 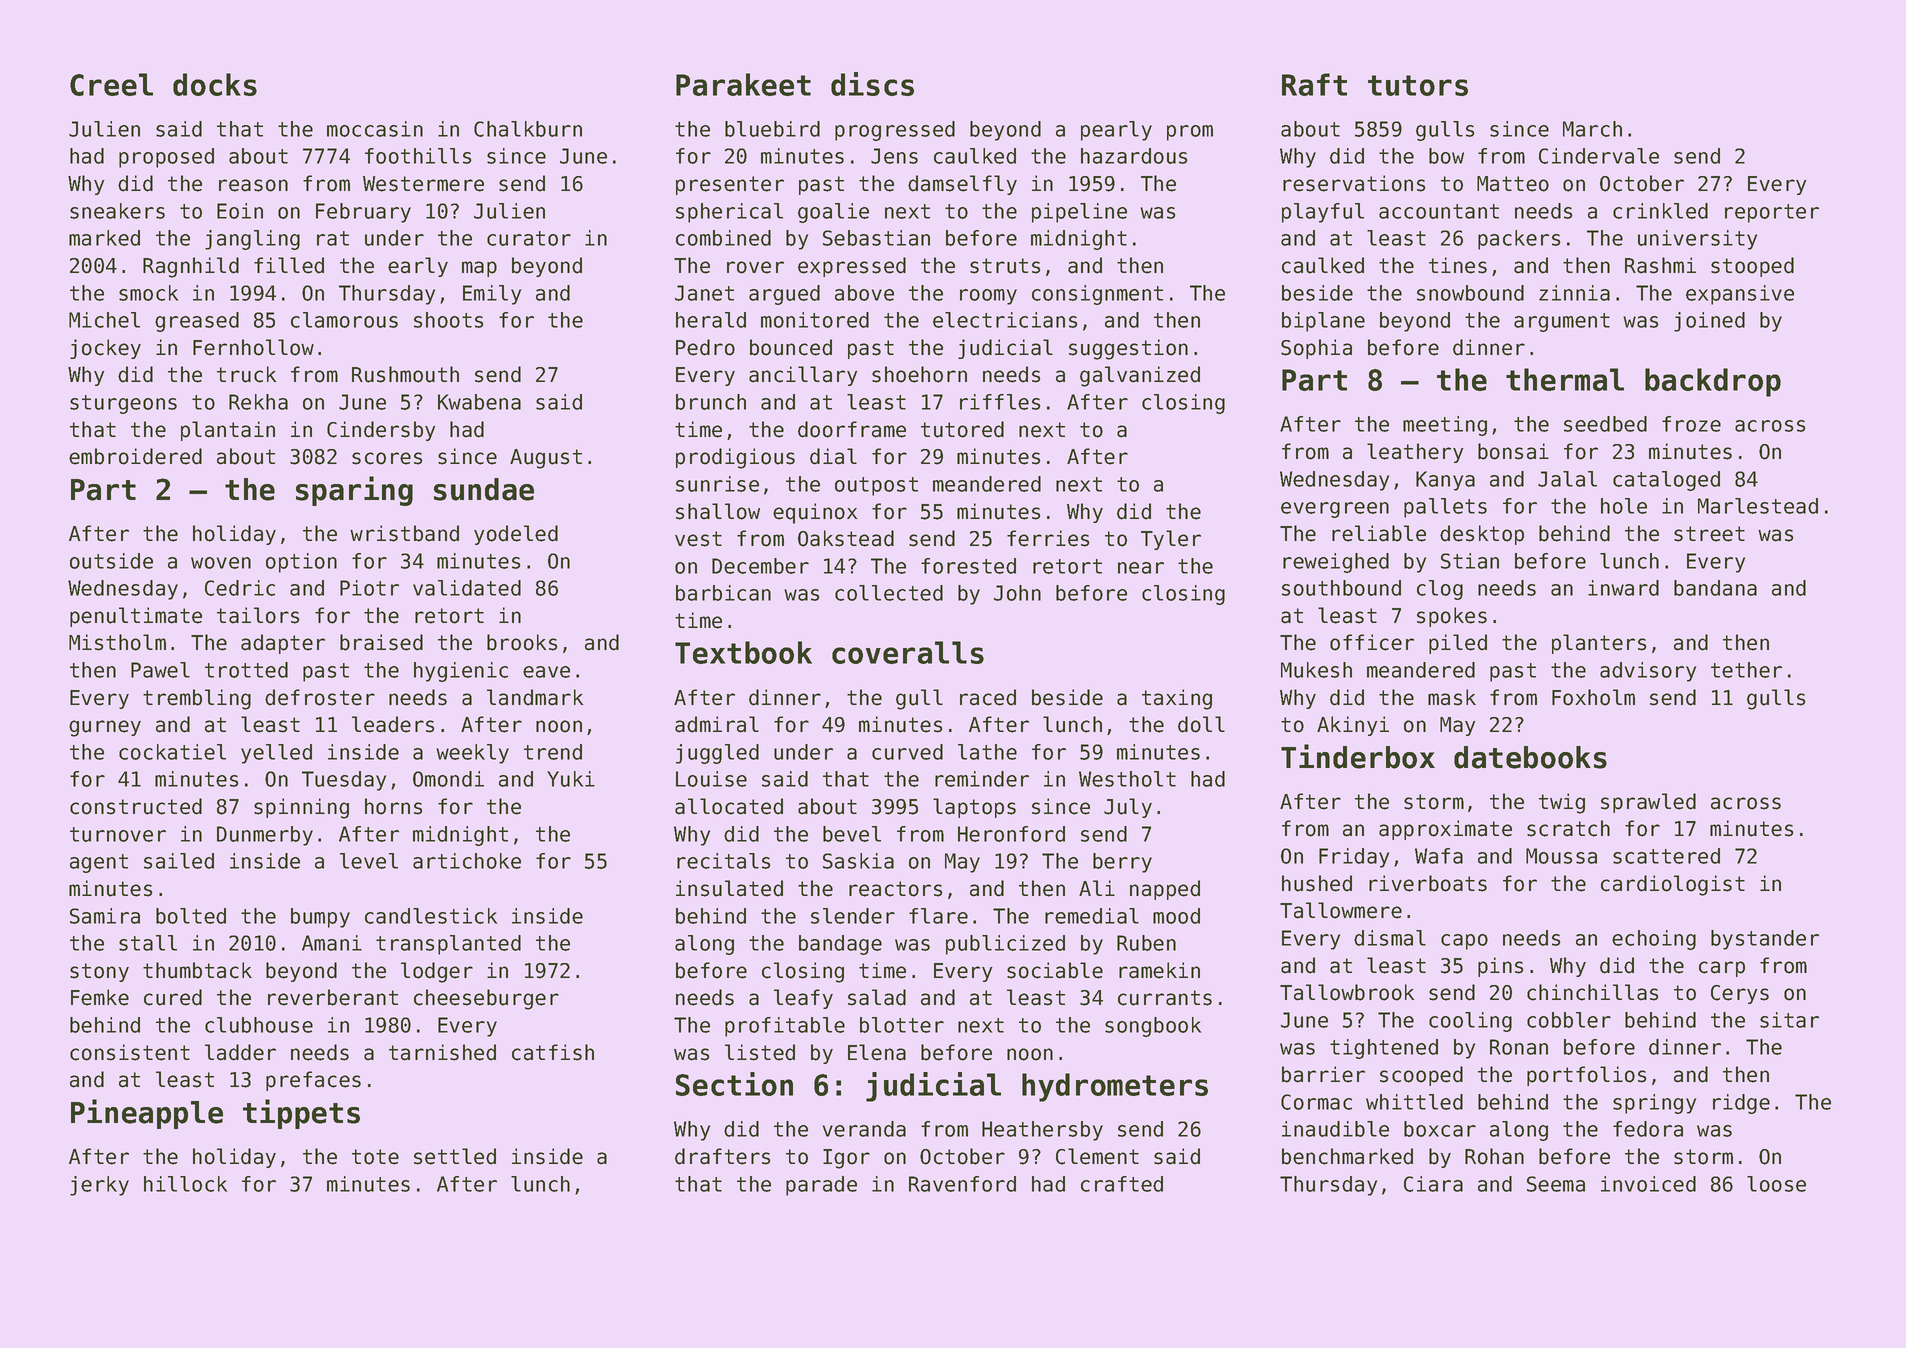 I want to click on froze, so click(x=1691, y=424).
